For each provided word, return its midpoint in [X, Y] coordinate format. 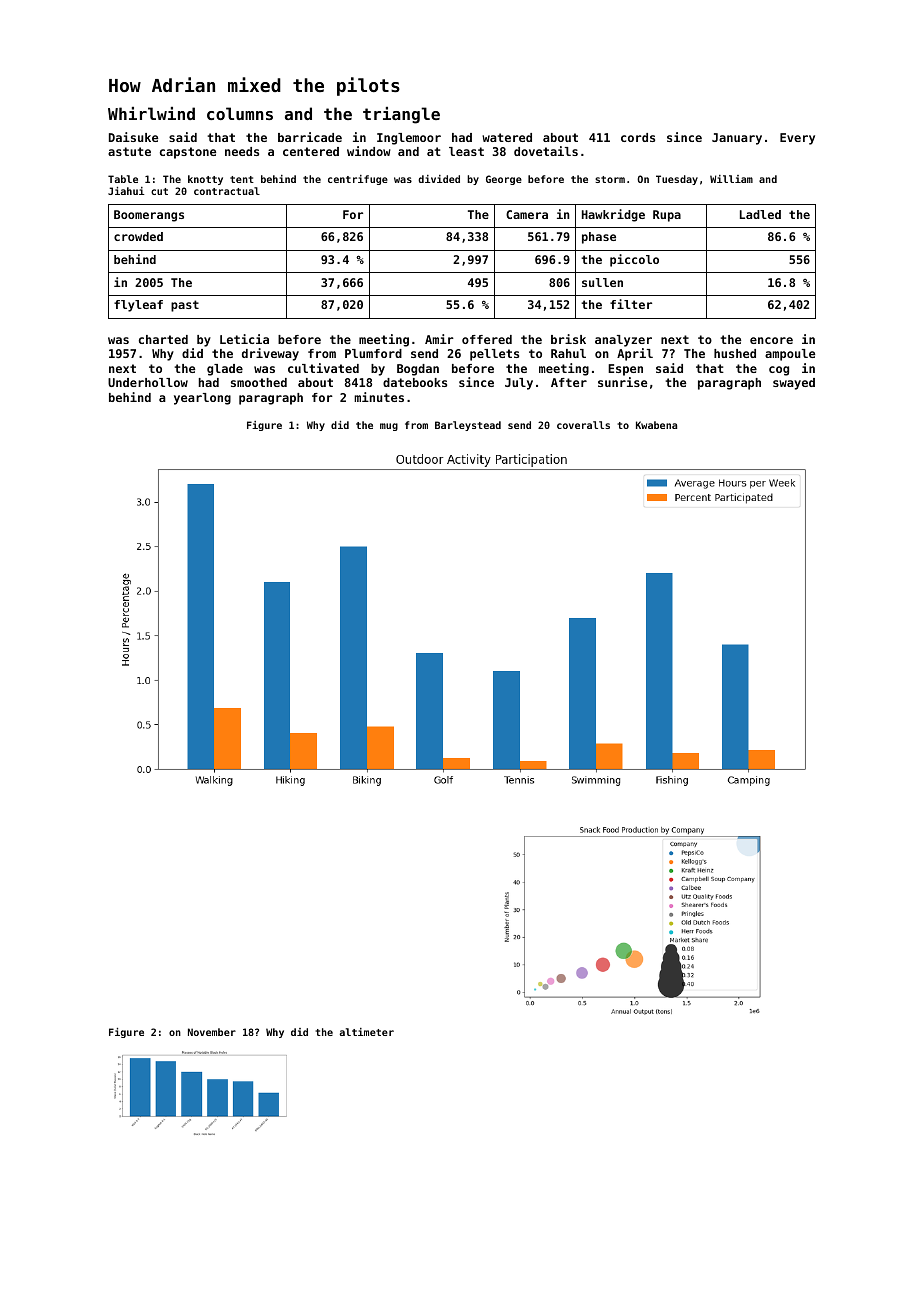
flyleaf [138, 306]
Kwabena [656, 425]
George [504, 180]
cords [638, 137]
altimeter [367, 1032]
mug [389, 427]
